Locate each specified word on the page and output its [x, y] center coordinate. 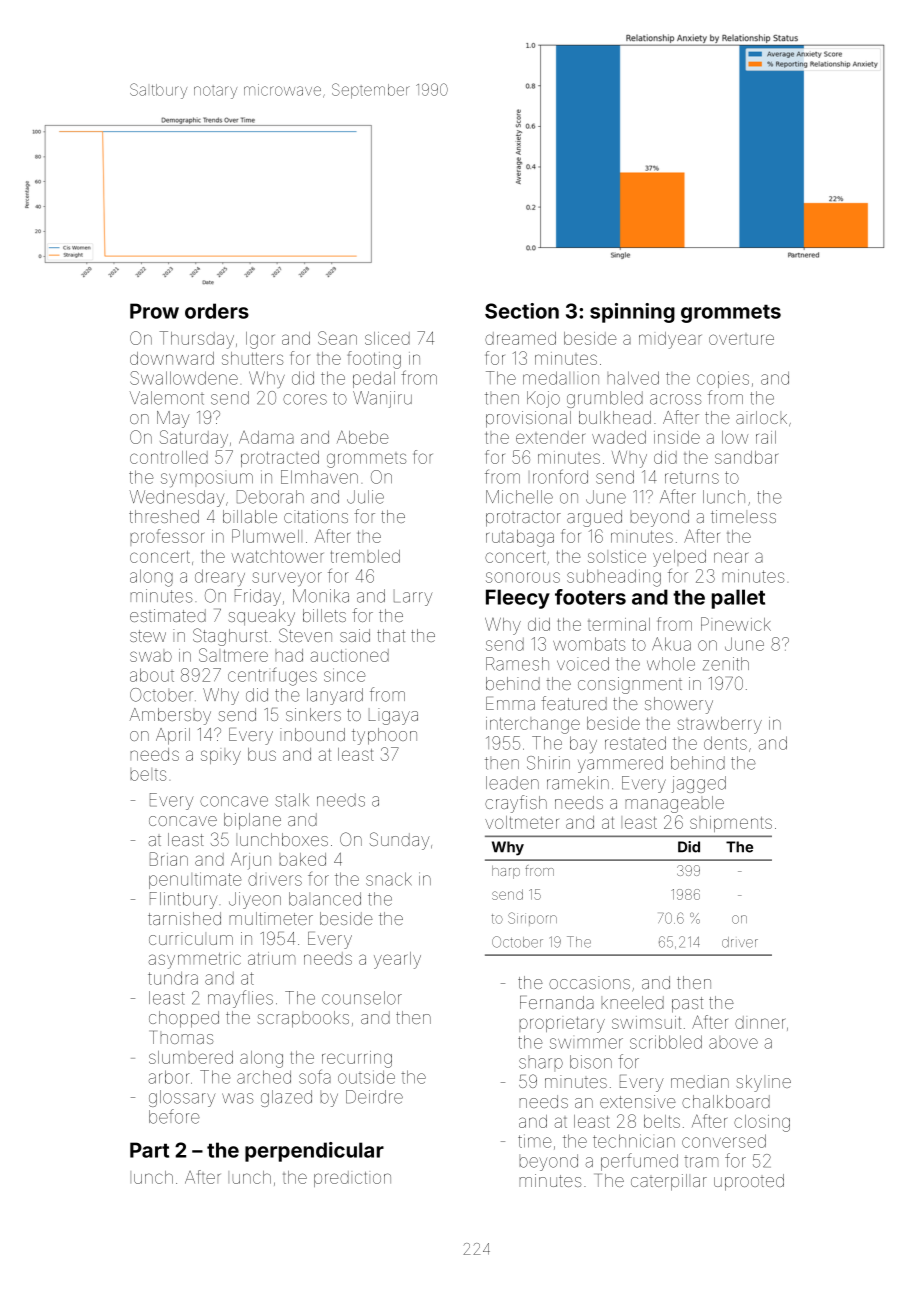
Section [522, 311]
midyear [670, 340]
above [733, 1043]
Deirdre [374, 1097]
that [391, 635]
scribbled [666, 1042]
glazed [286, 1098]
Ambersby [170, 716]
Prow [154, 311]
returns [692, 478]
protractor [523, 519]
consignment [630, 685]
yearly [397, 960]
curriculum [191, 938]
